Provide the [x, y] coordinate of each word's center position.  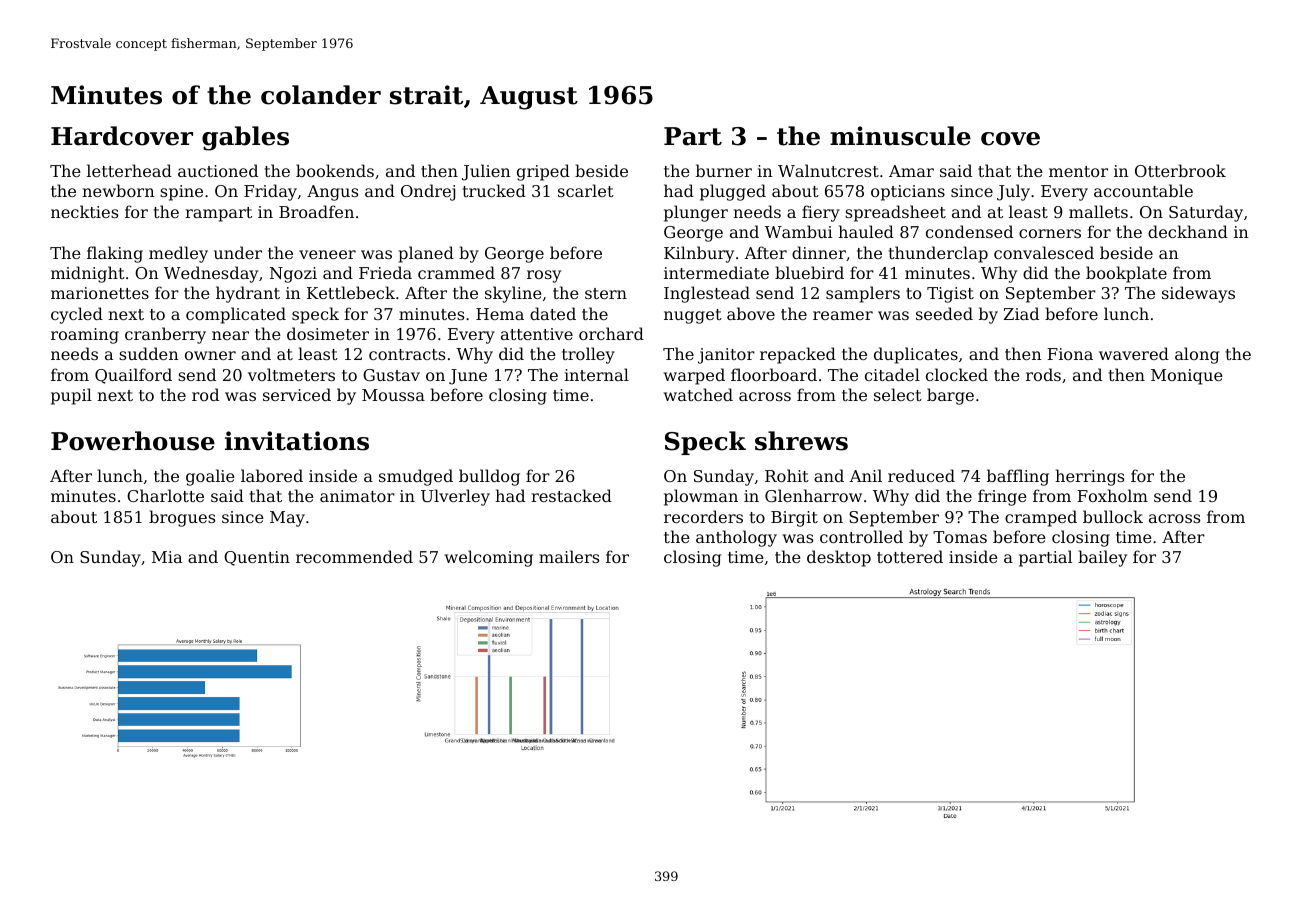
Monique [1187, 377]
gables [245, 138]
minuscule [900, 136]
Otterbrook [1180, 170]
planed [426, 254]
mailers [569, 556]
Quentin [257, 558]
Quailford [133, 376]
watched [698, 394]
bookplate [1126, 274]
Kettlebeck [351, 292]
